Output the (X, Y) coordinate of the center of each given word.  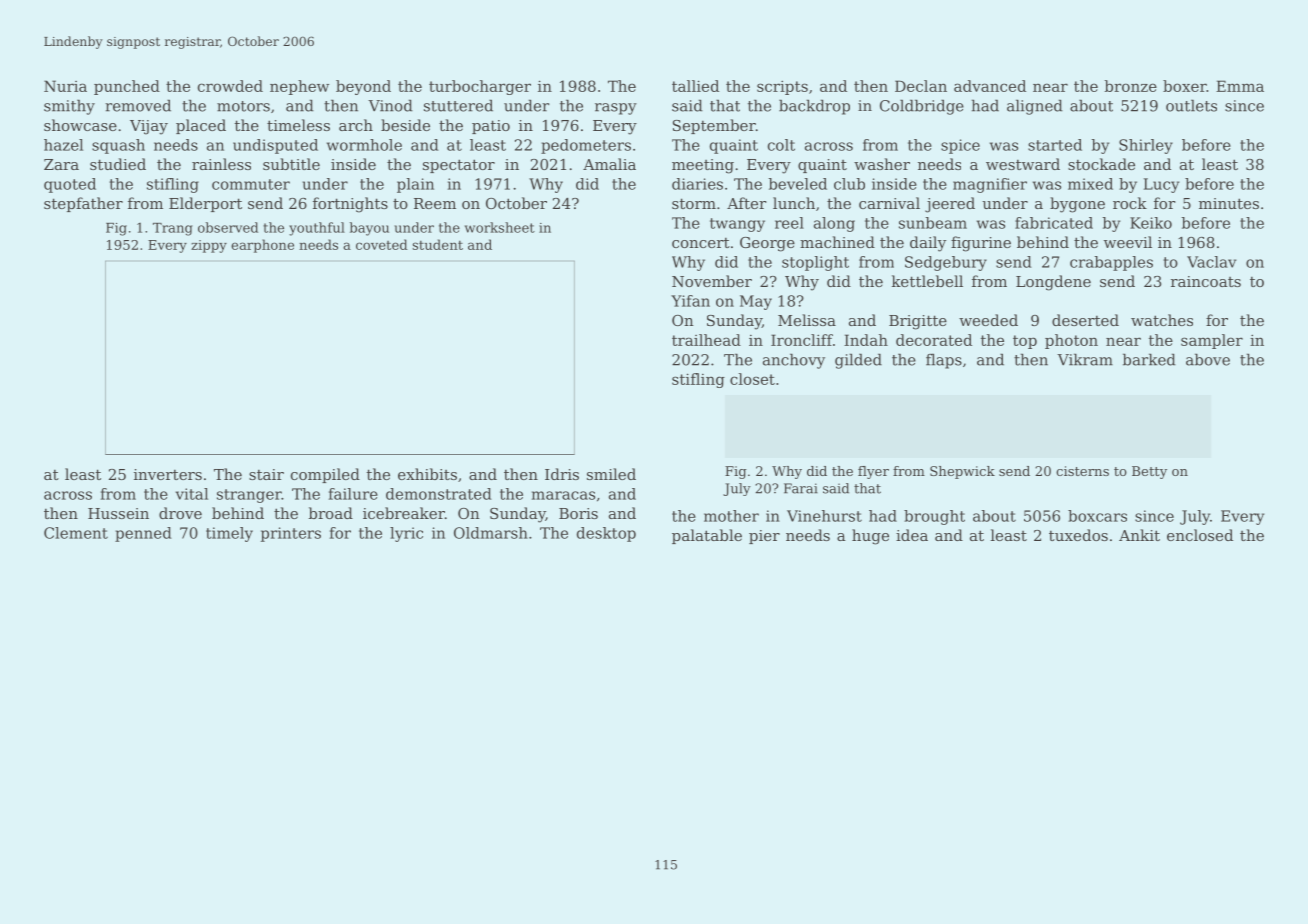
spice (960, 146)
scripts (782, 87)
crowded (230, 86)
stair (266, 474)
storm (694, 203)
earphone (262, 246)
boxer (1185, 86)
